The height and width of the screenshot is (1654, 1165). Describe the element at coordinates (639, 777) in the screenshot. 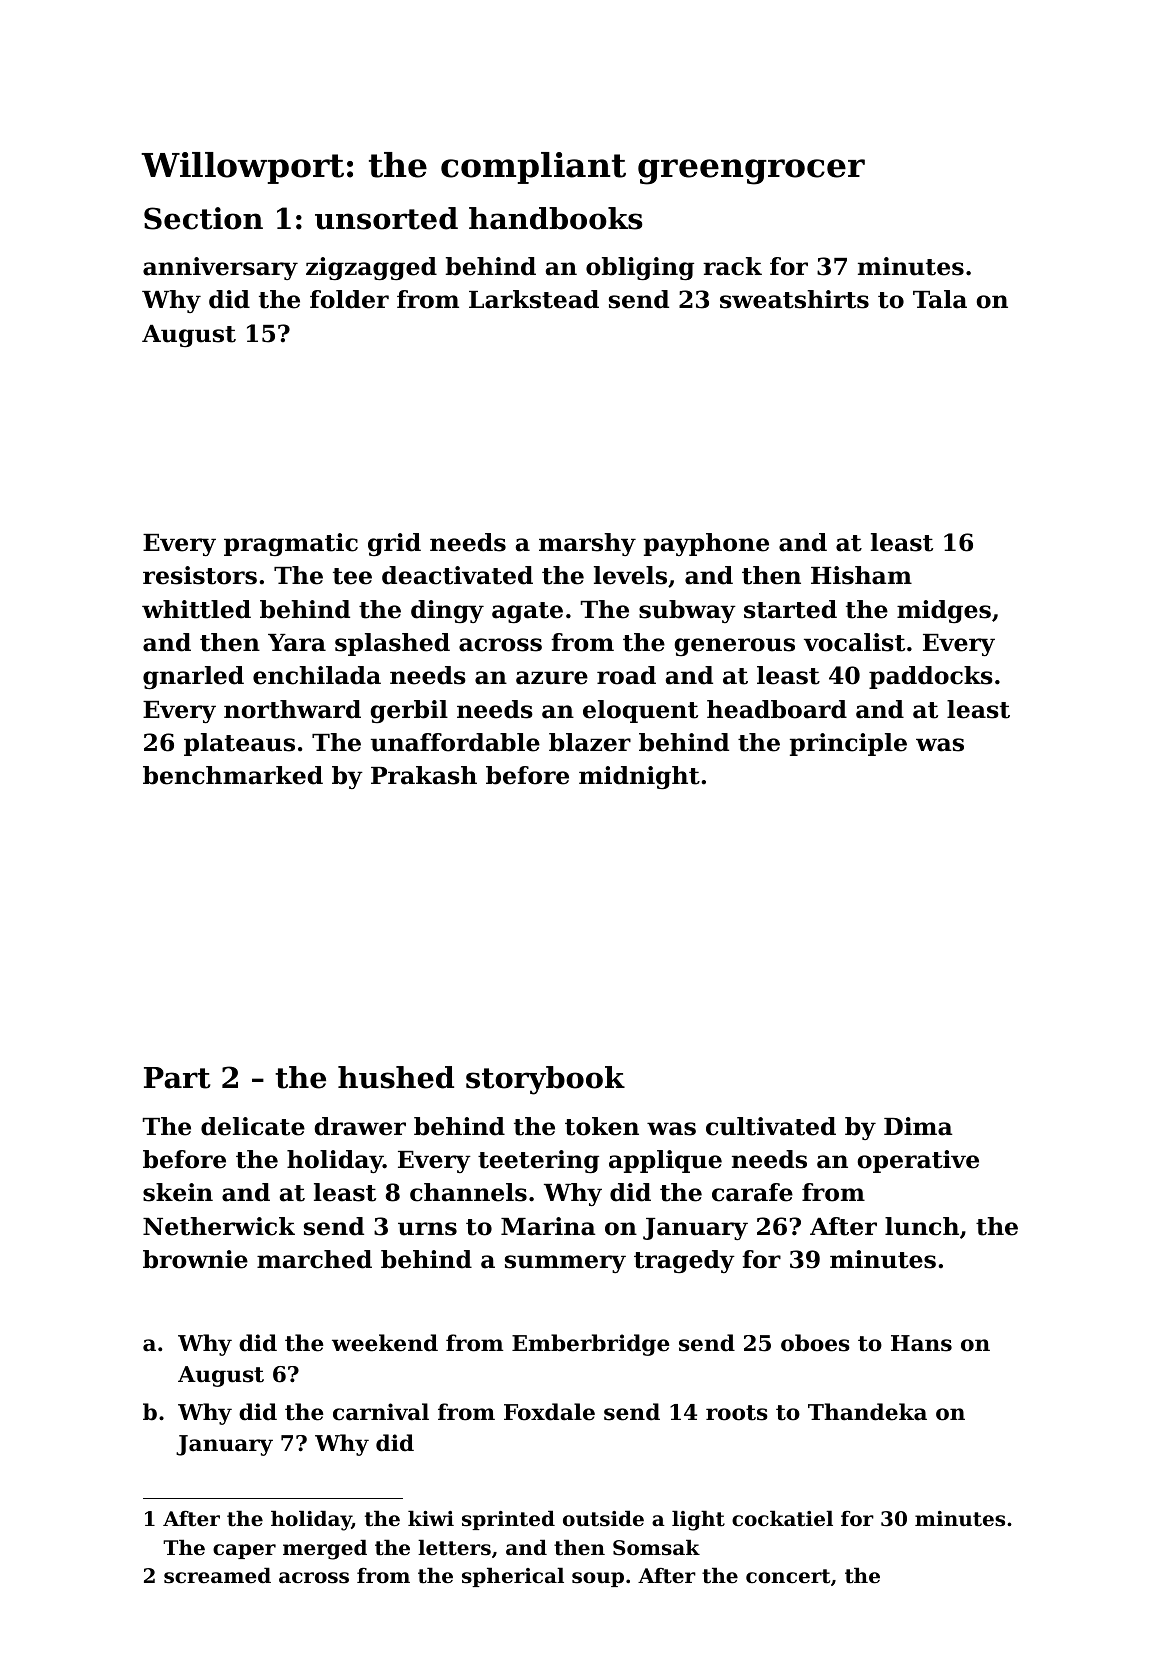

I see `midnight` at that location.
